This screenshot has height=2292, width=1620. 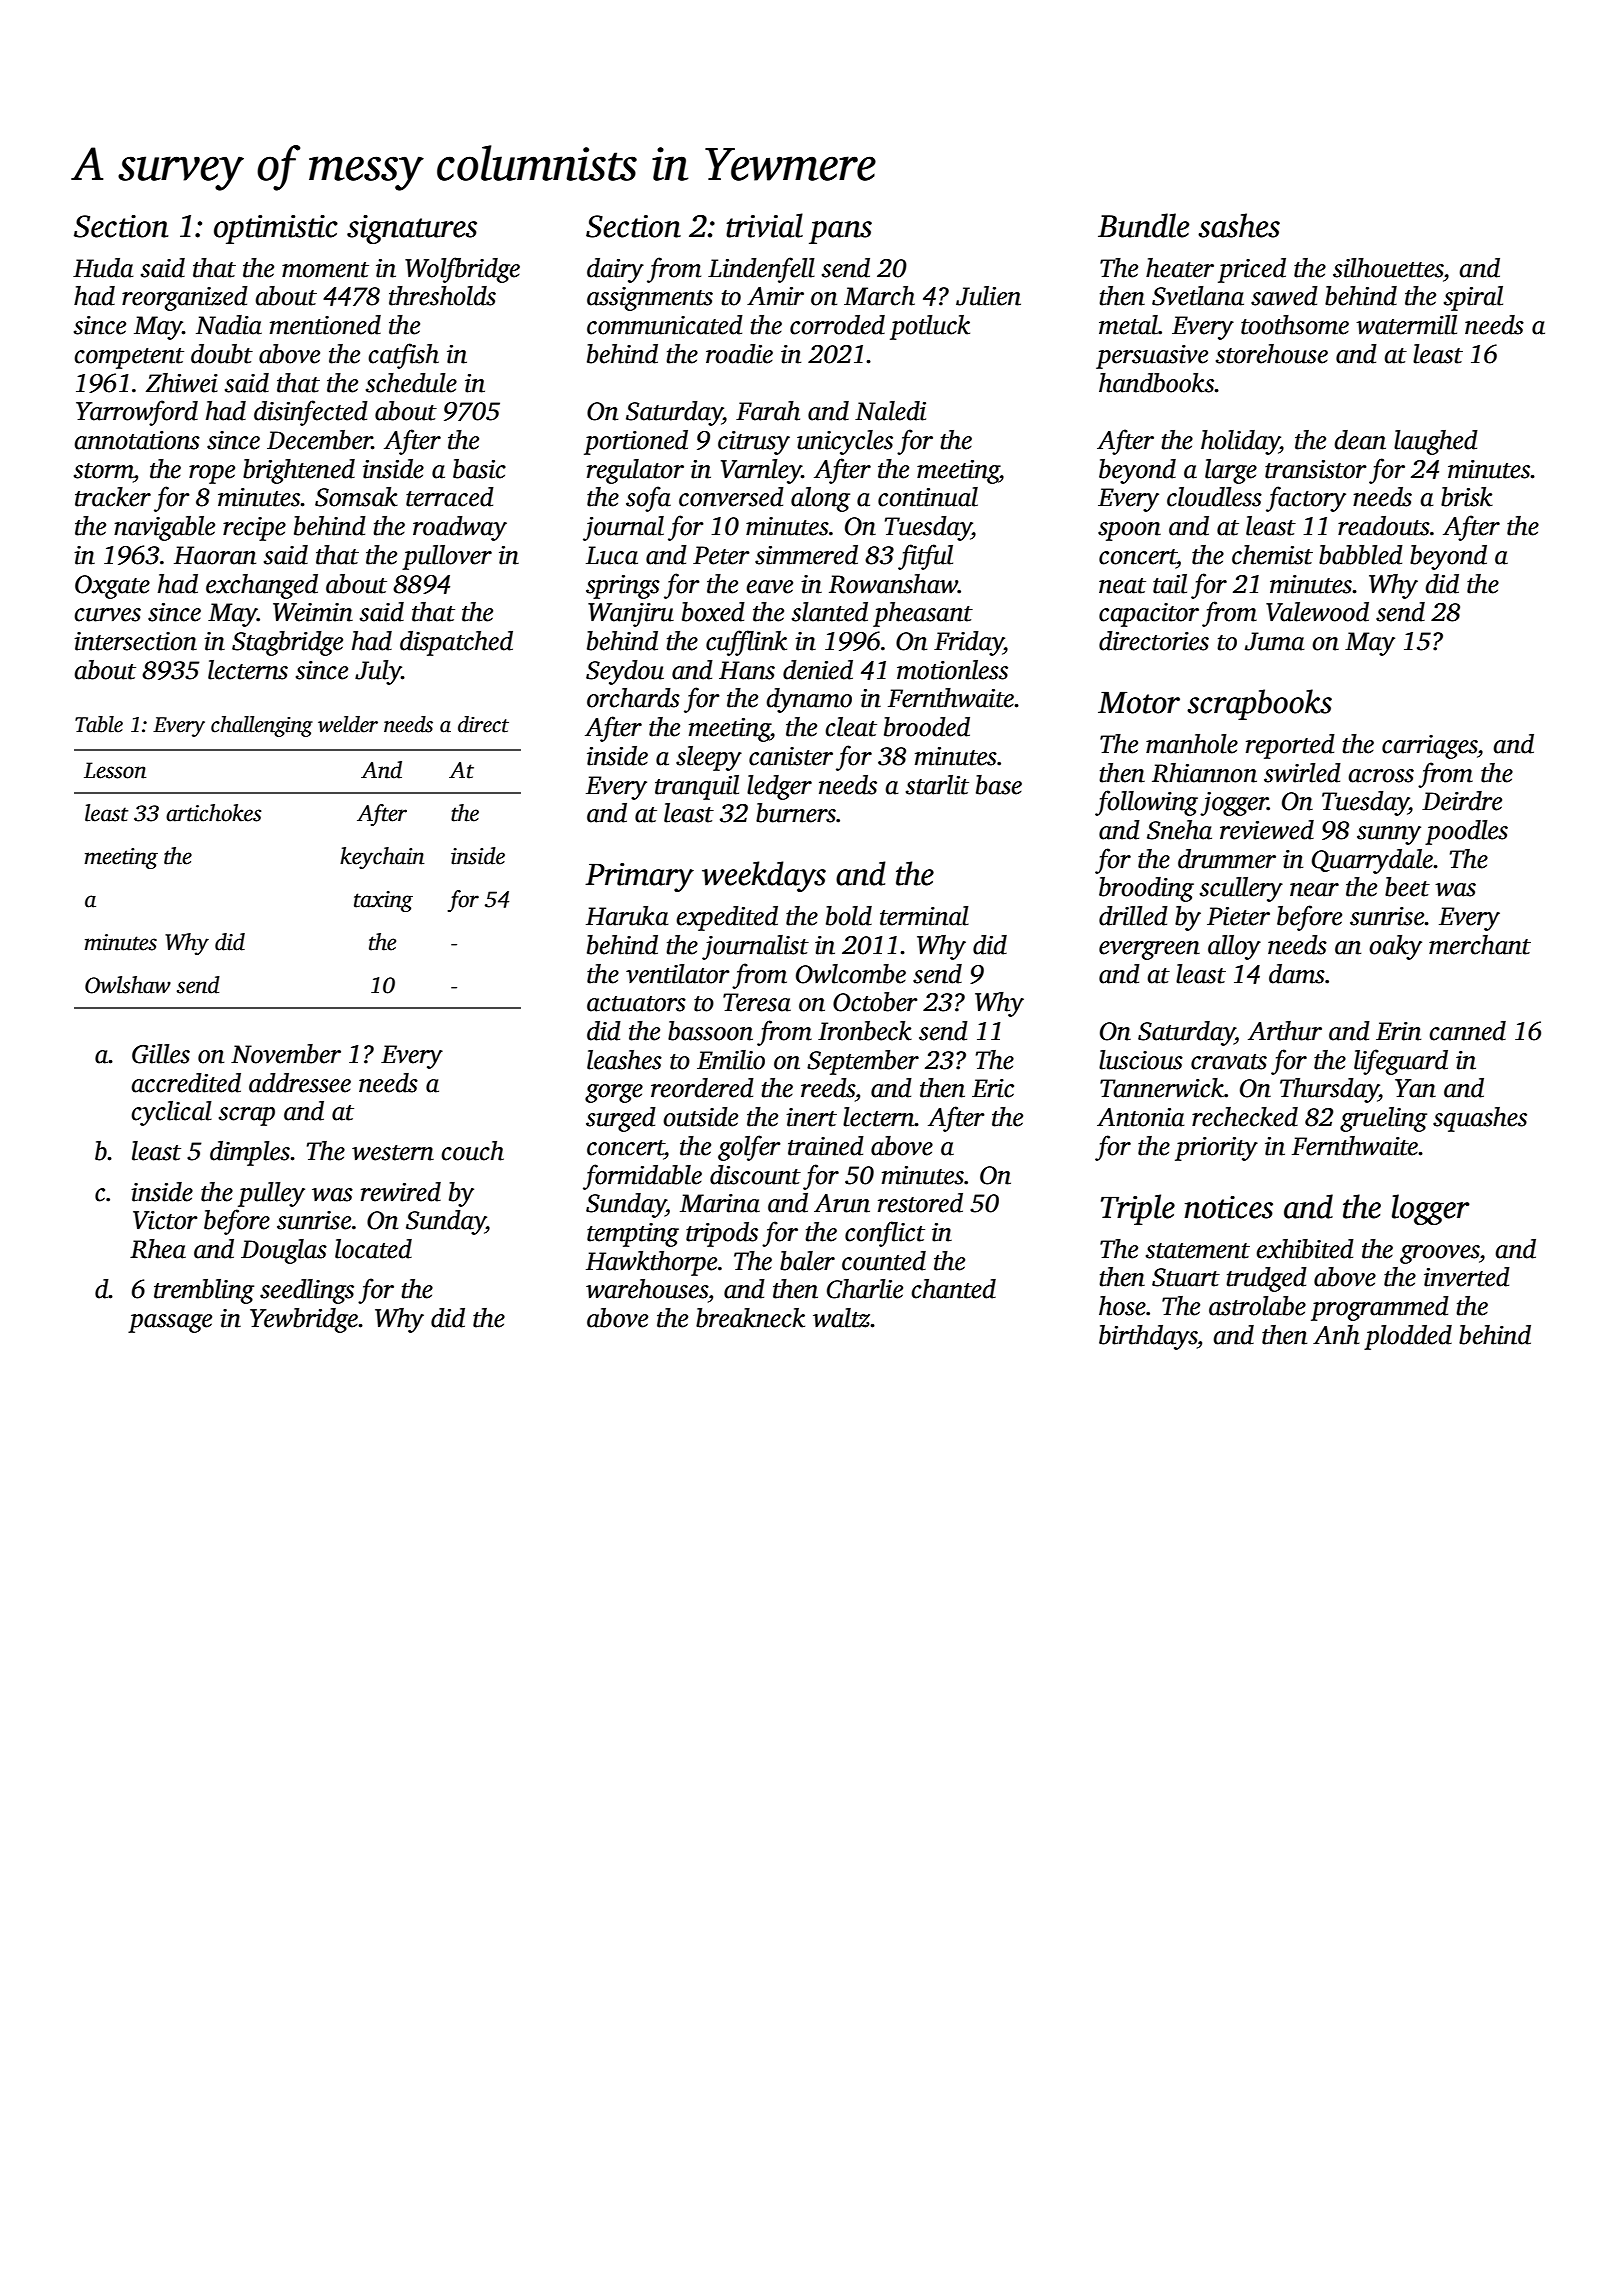 What do you see at coordinates (636, 1004) in the screenshot?
I see `actuators` at bounding box center [636, 1004].
